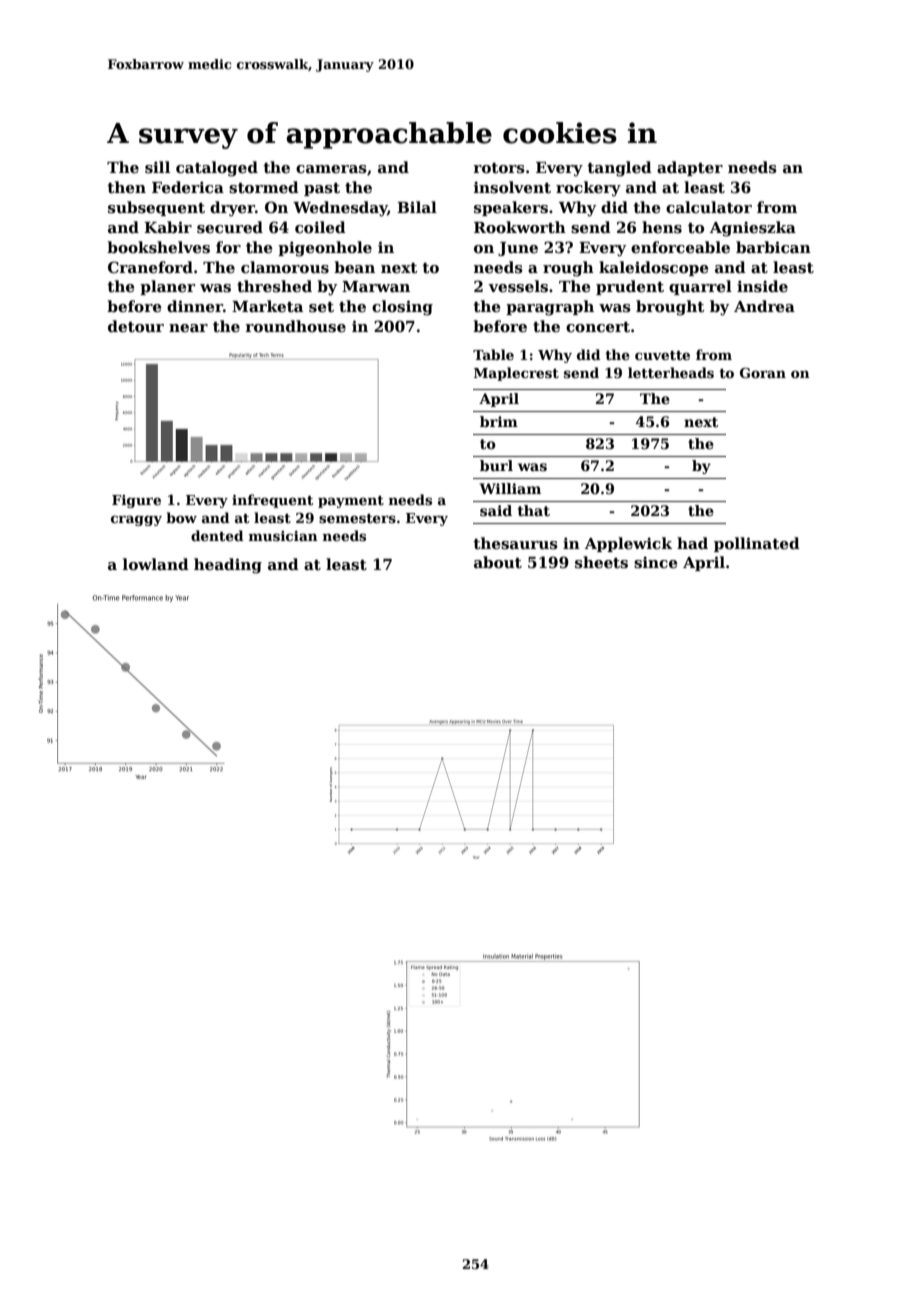 The width and height of the document is (924, 1308). What do you see at coordinates (499, 421) in the document?
I see `brim` at bounding box center [499, 421].
